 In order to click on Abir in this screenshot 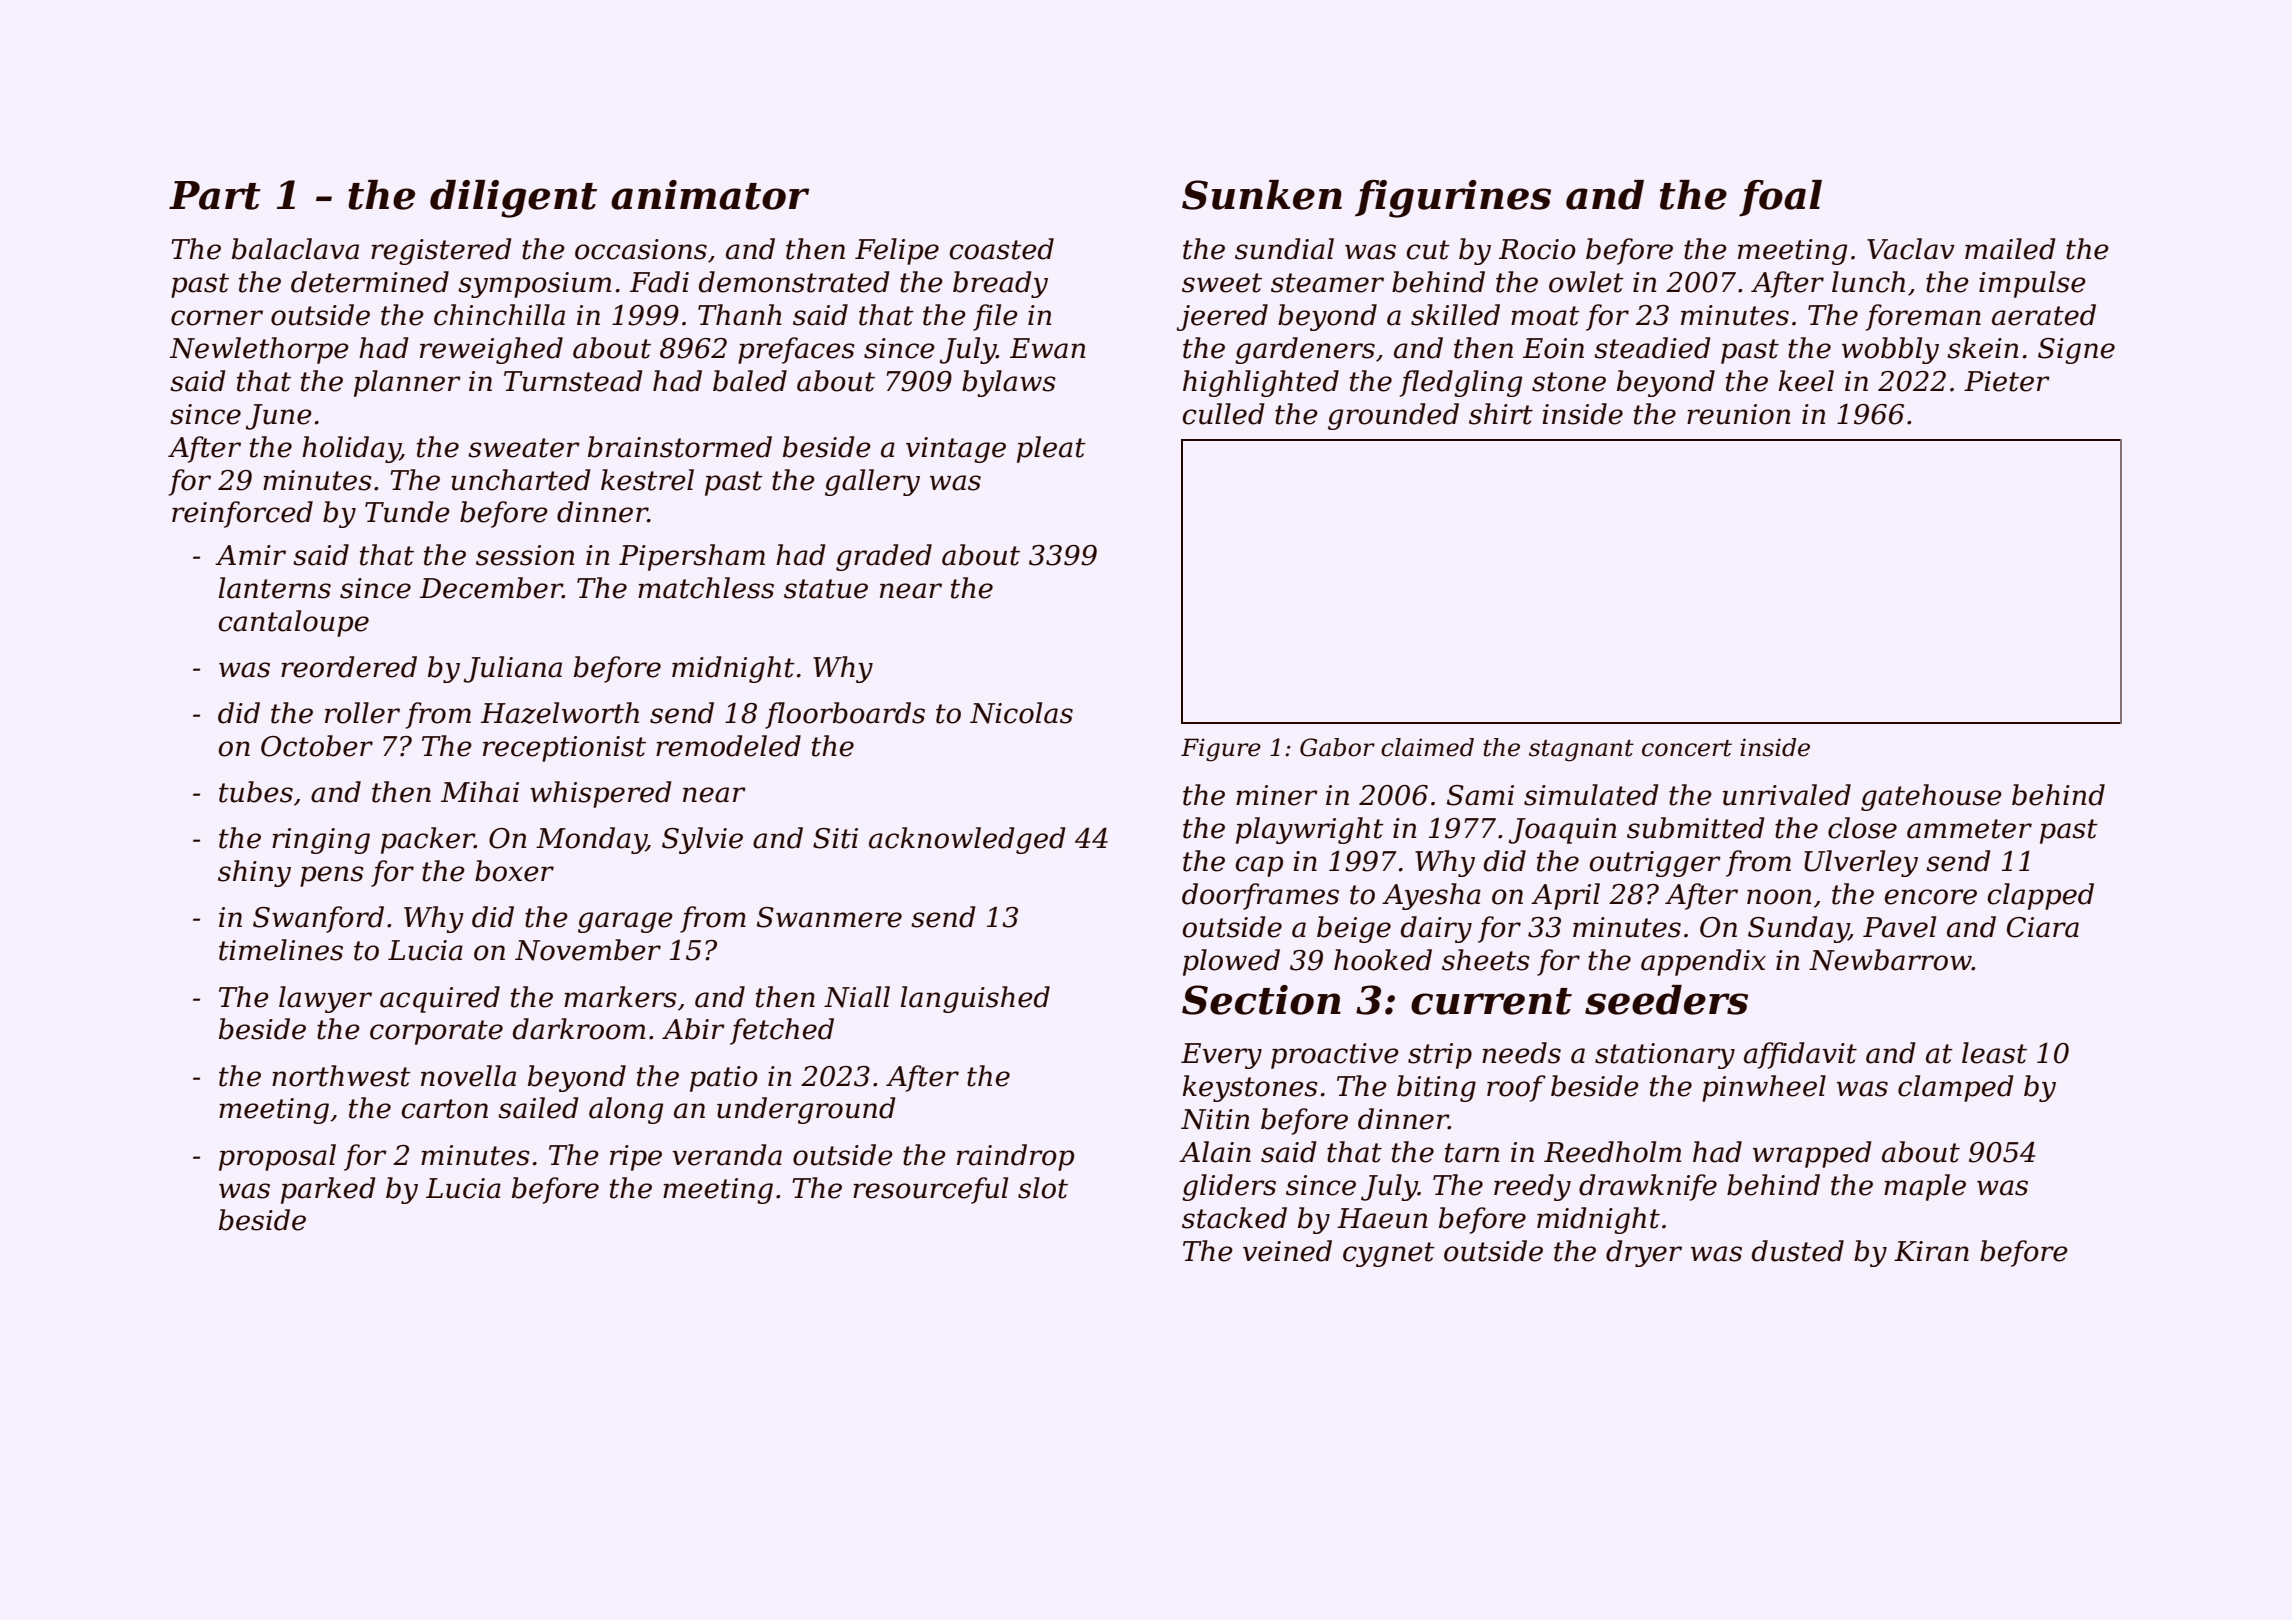, I will do `click(693, 1029)`.
